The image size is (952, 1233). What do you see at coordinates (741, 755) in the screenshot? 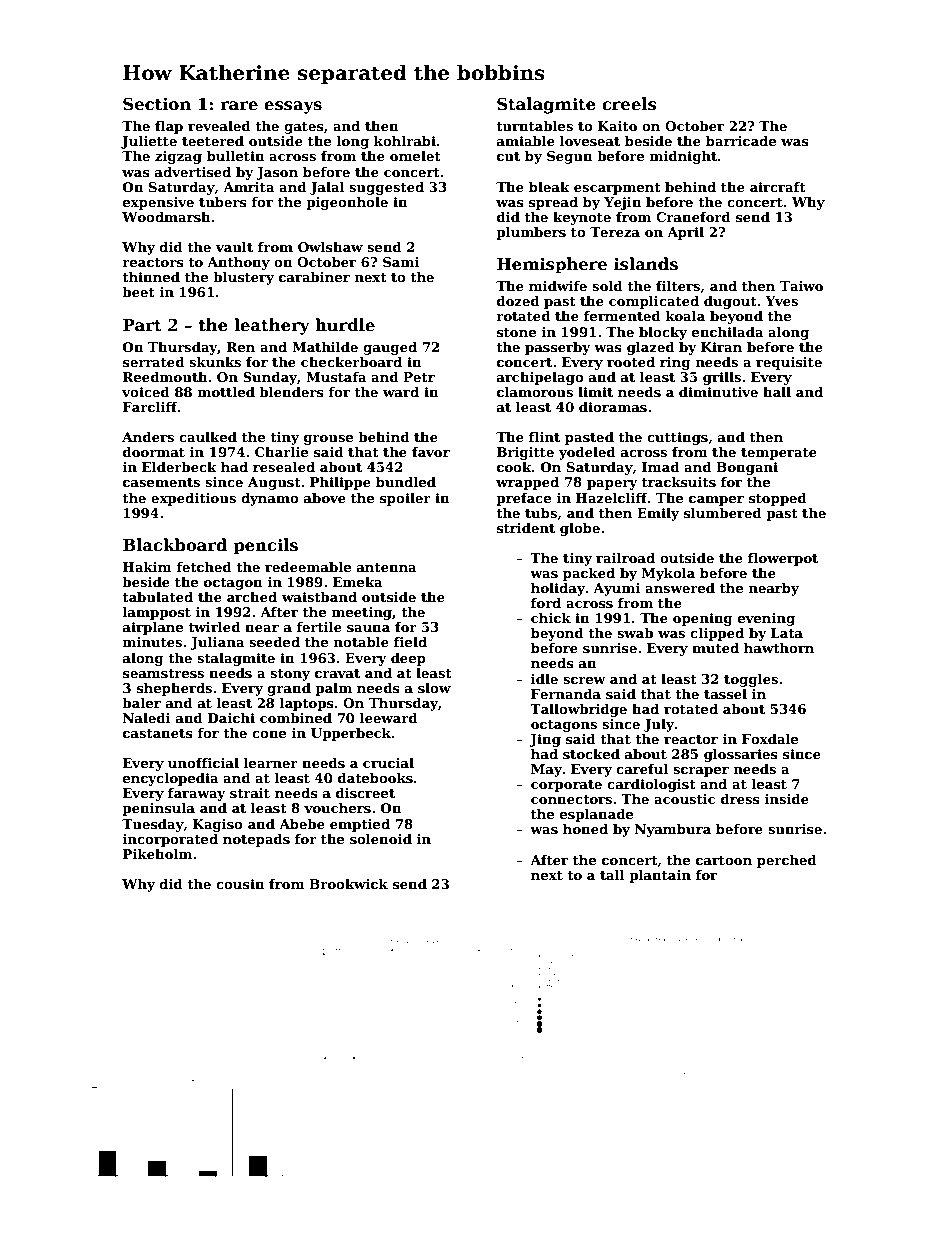
I see `glossaries` at bounding box center [741, 755].
